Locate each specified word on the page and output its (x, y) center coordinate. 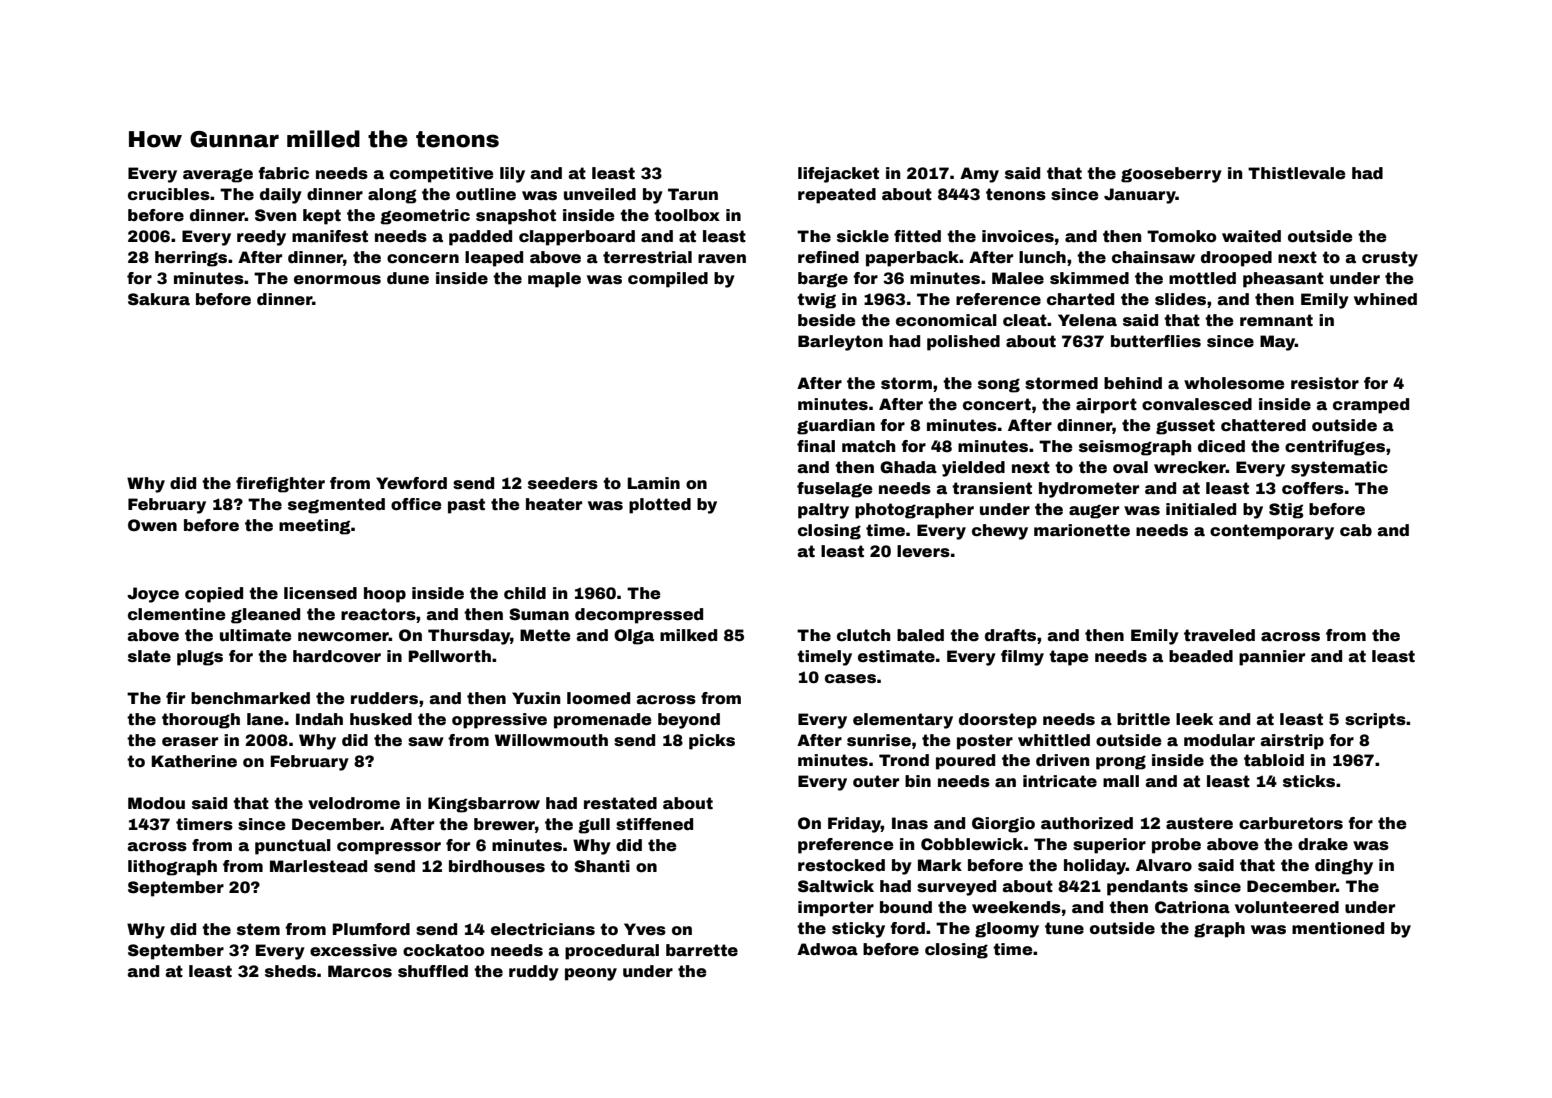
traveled (1219, 635)
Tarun (693, 194)
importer (836, 909)
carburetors (1291, 823)
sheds (290, 971)
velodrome (354, 803)
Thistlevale (1297, 173)
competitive (442, 175)
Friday (854, 825)
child (525, 593)
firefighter (280, 485)
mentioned (1338, 928)
